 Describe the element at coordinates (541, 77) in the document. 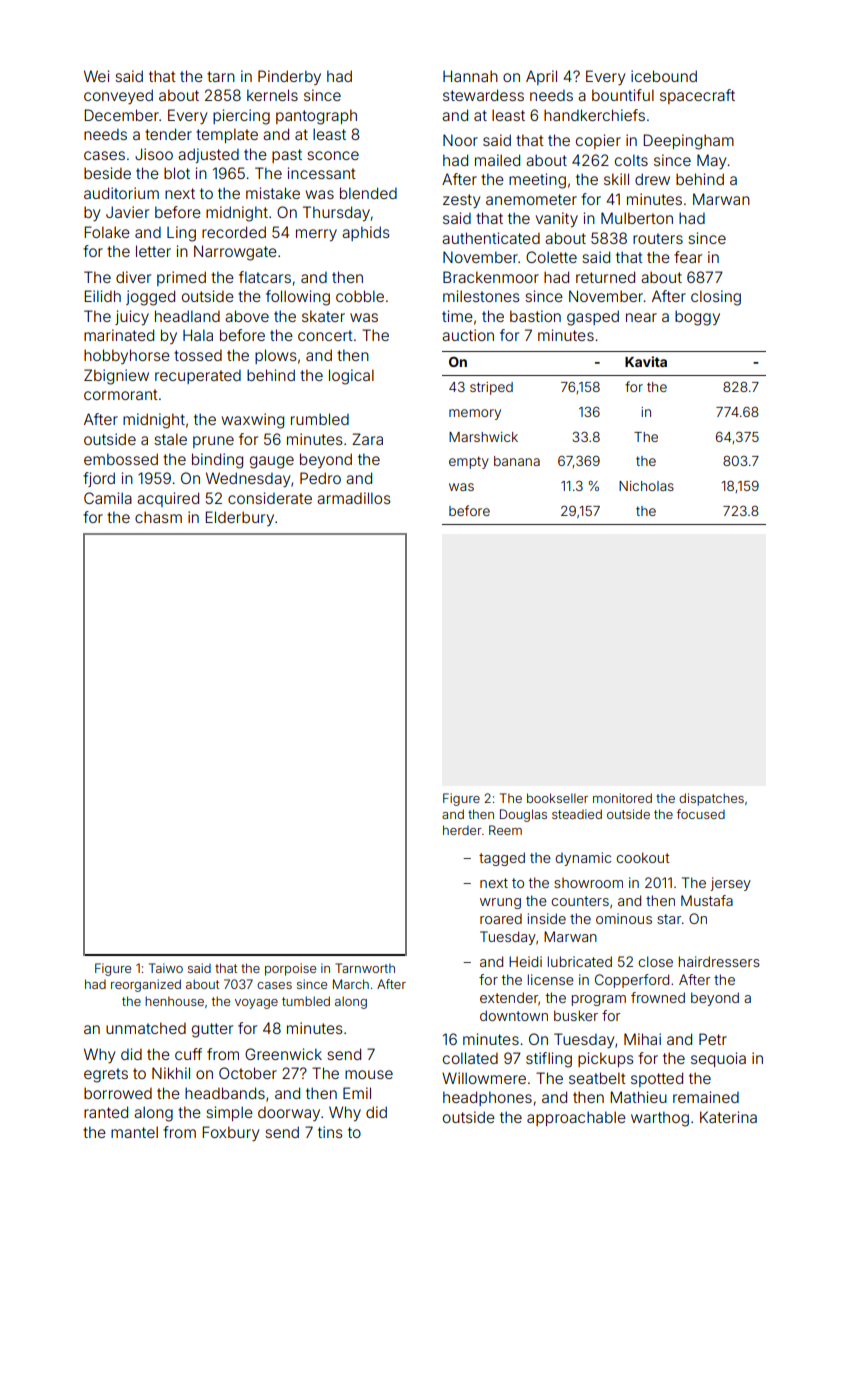

I see `April` at that location.
